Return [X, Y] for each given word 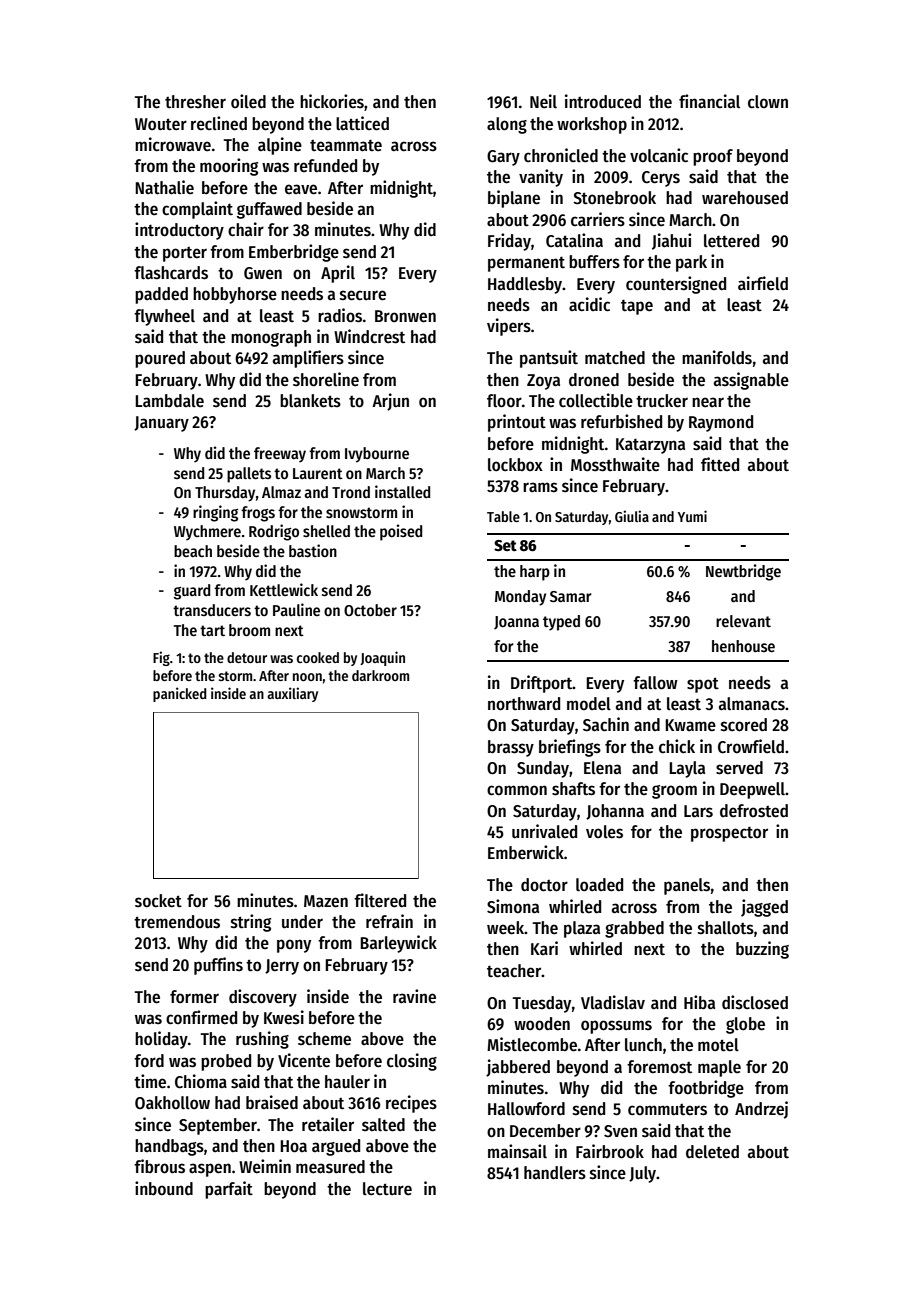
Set [505, 546]
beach [193, 551]
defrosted [754, 811]
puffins [218, 966]
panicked [180, 694]
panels [687, 886]
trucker [662, 401]
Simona [513, 906]
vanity [541, 178]
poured [160, 359]
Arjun [390, 402]
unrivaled [544, 831]
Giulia [632, 516]
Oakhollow [172, 1103]
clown [768, 101]
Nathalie [164, 187]
